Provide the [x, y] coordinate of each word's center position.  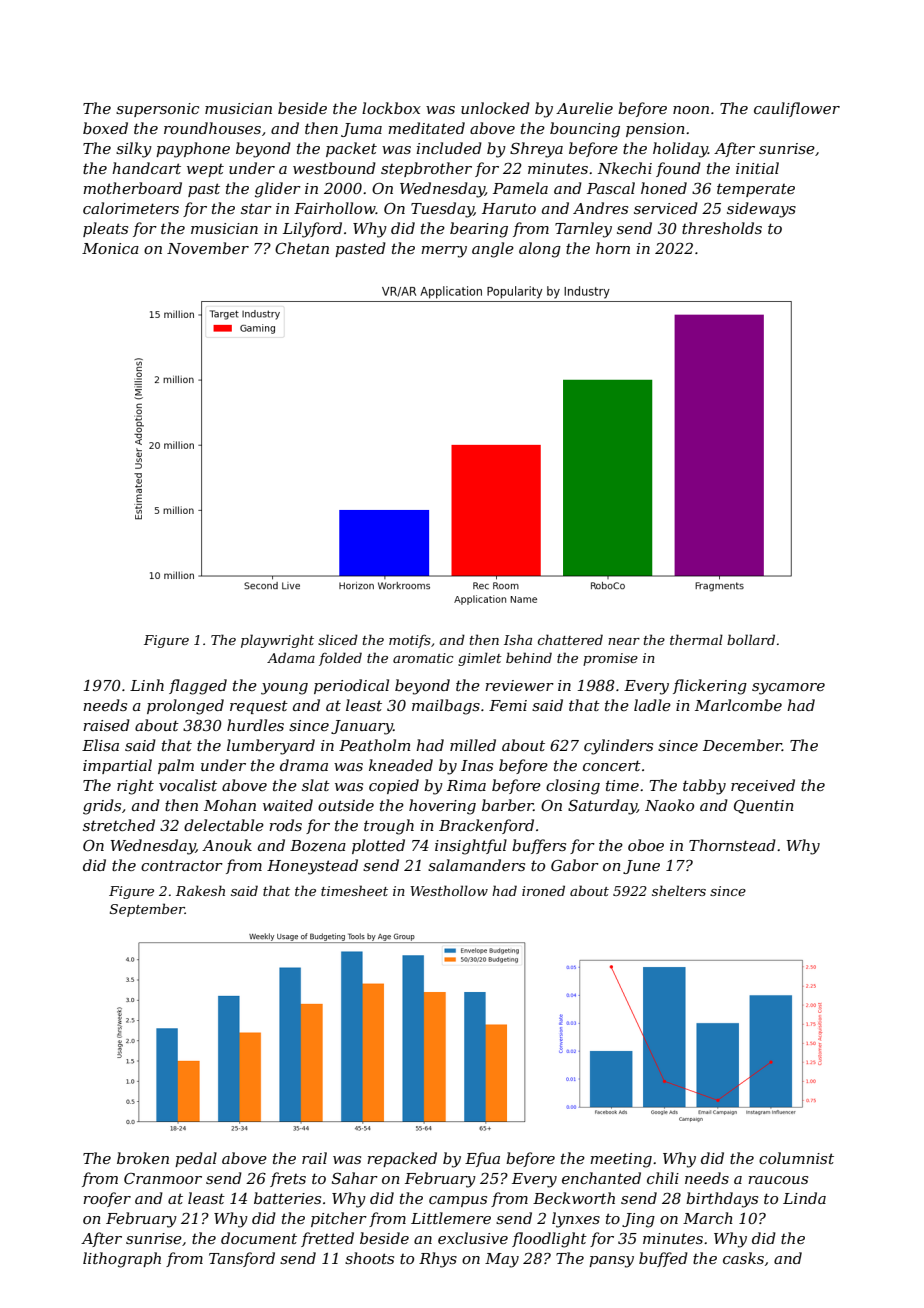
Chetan [302, 248]
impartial [117, 766]
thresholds [722, 228]
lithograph [122, 1260]
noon [691, 110]
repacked [402, 1159]
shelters [679, 890]
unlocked [495, 108]
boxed [105, 128]
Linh [147, 685]
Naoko [669, 805]
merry [444, 252]
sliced [338, 639]
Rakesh [200, 890]
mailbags [446, 707]
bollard [751, 639]
